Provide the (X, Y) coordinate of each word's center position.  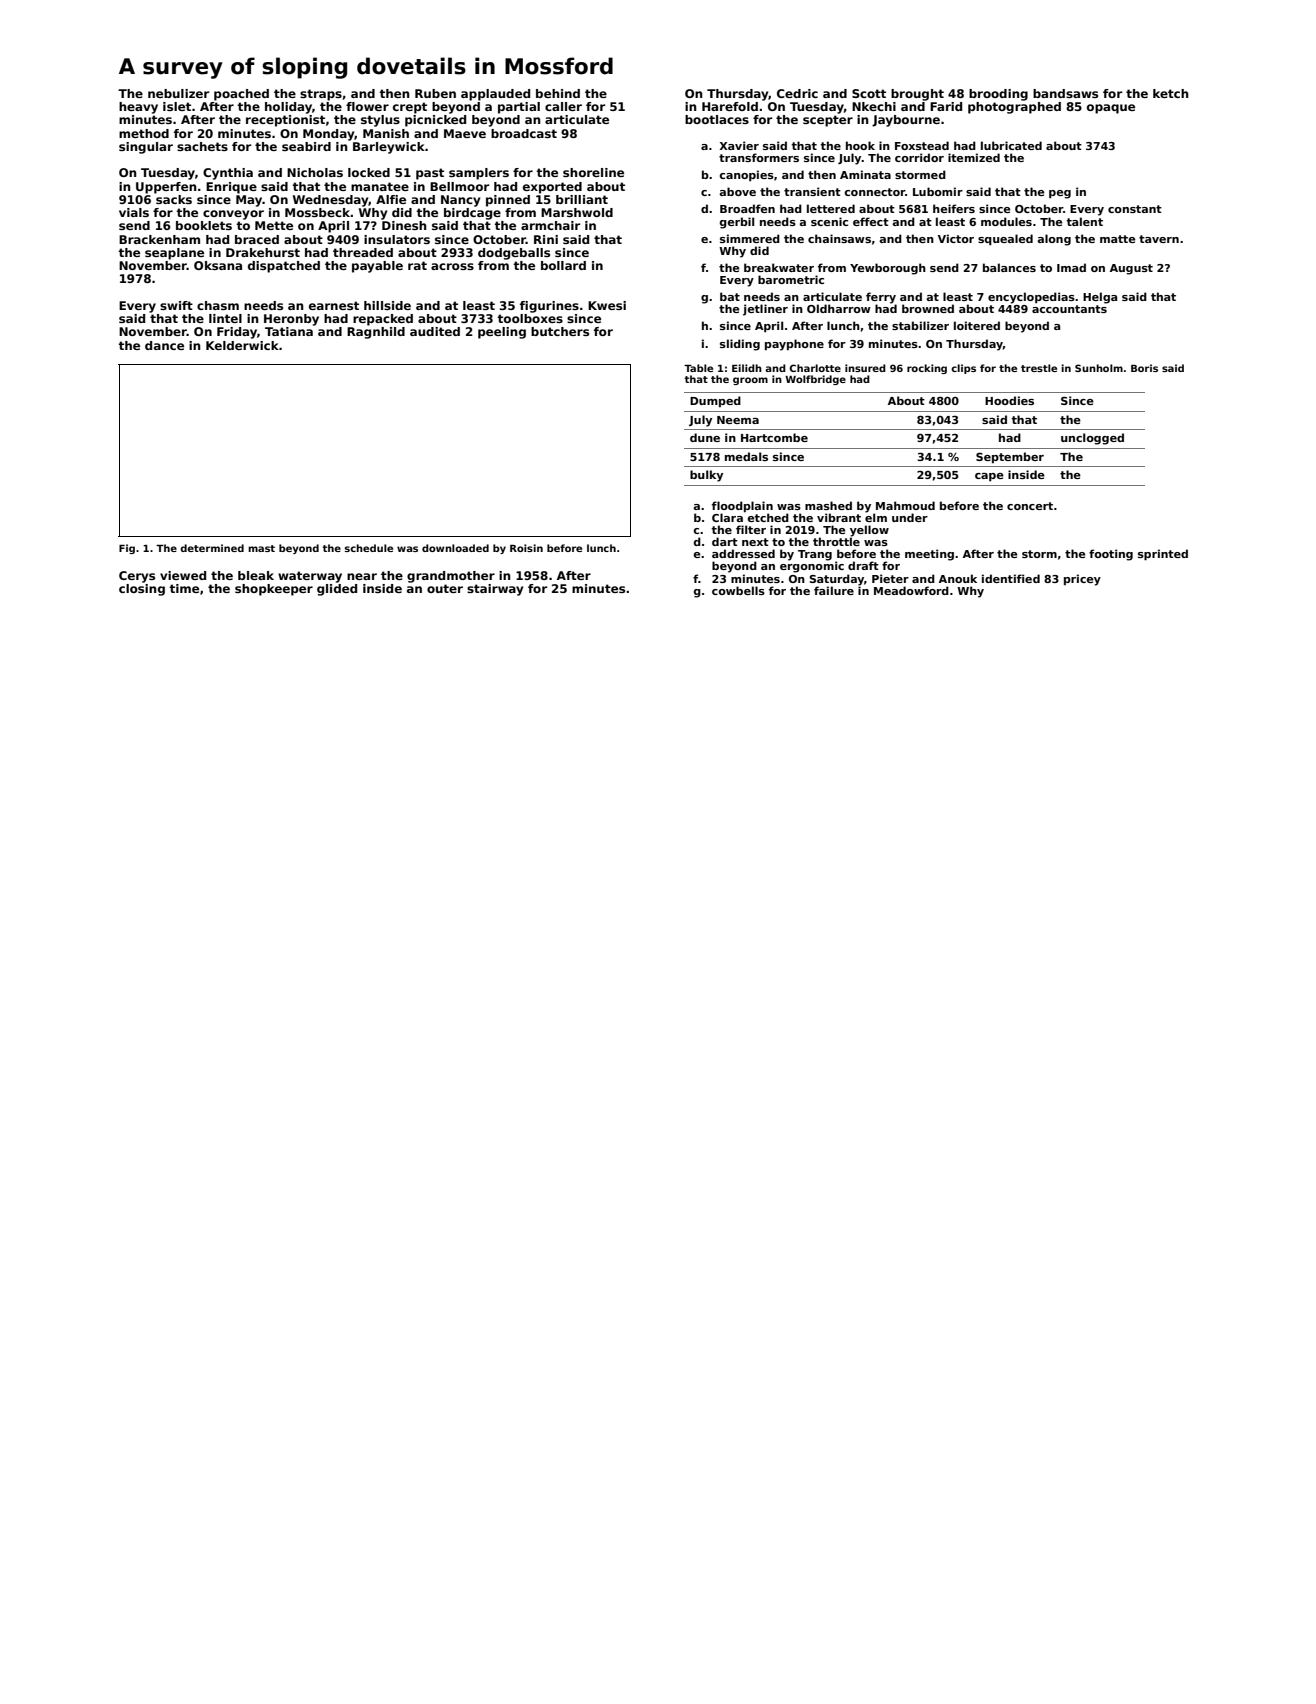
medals (746, 456)
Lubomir (938, 191)
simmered (750, 238)
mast (261, 548)
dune (705, 437)
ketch (1171, 93)
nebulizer (178, 93)
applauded (495, 95)
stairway (495, 590)
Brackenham (159, 239)
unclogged (1092, 439)
